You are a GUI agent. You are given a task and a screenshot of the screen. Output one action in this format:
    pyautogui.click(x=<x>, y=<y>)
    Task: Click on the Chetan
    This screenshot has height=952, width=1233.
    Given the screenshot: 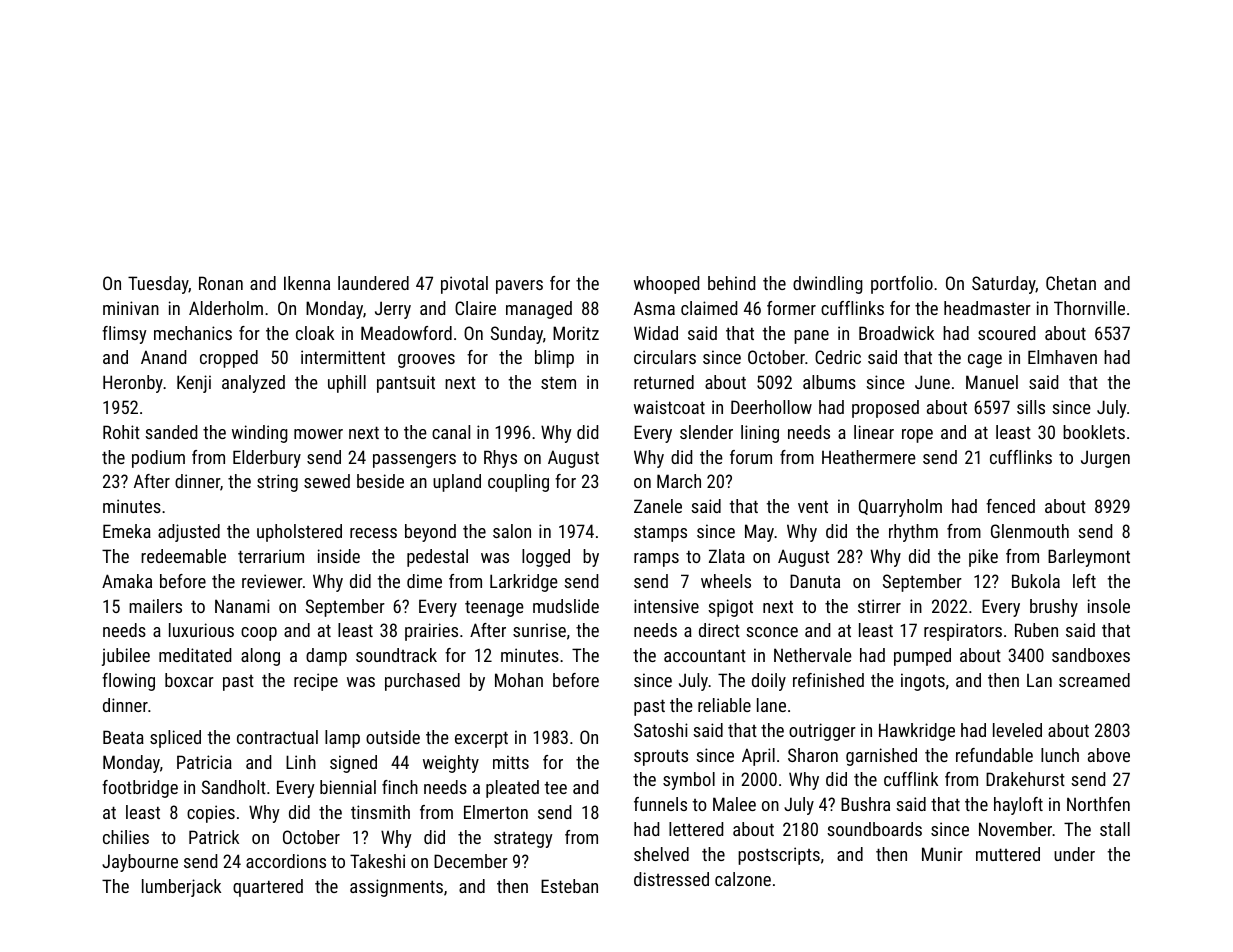 What is the action you would take?
    pyautogui.click(x=1071, y=283)
